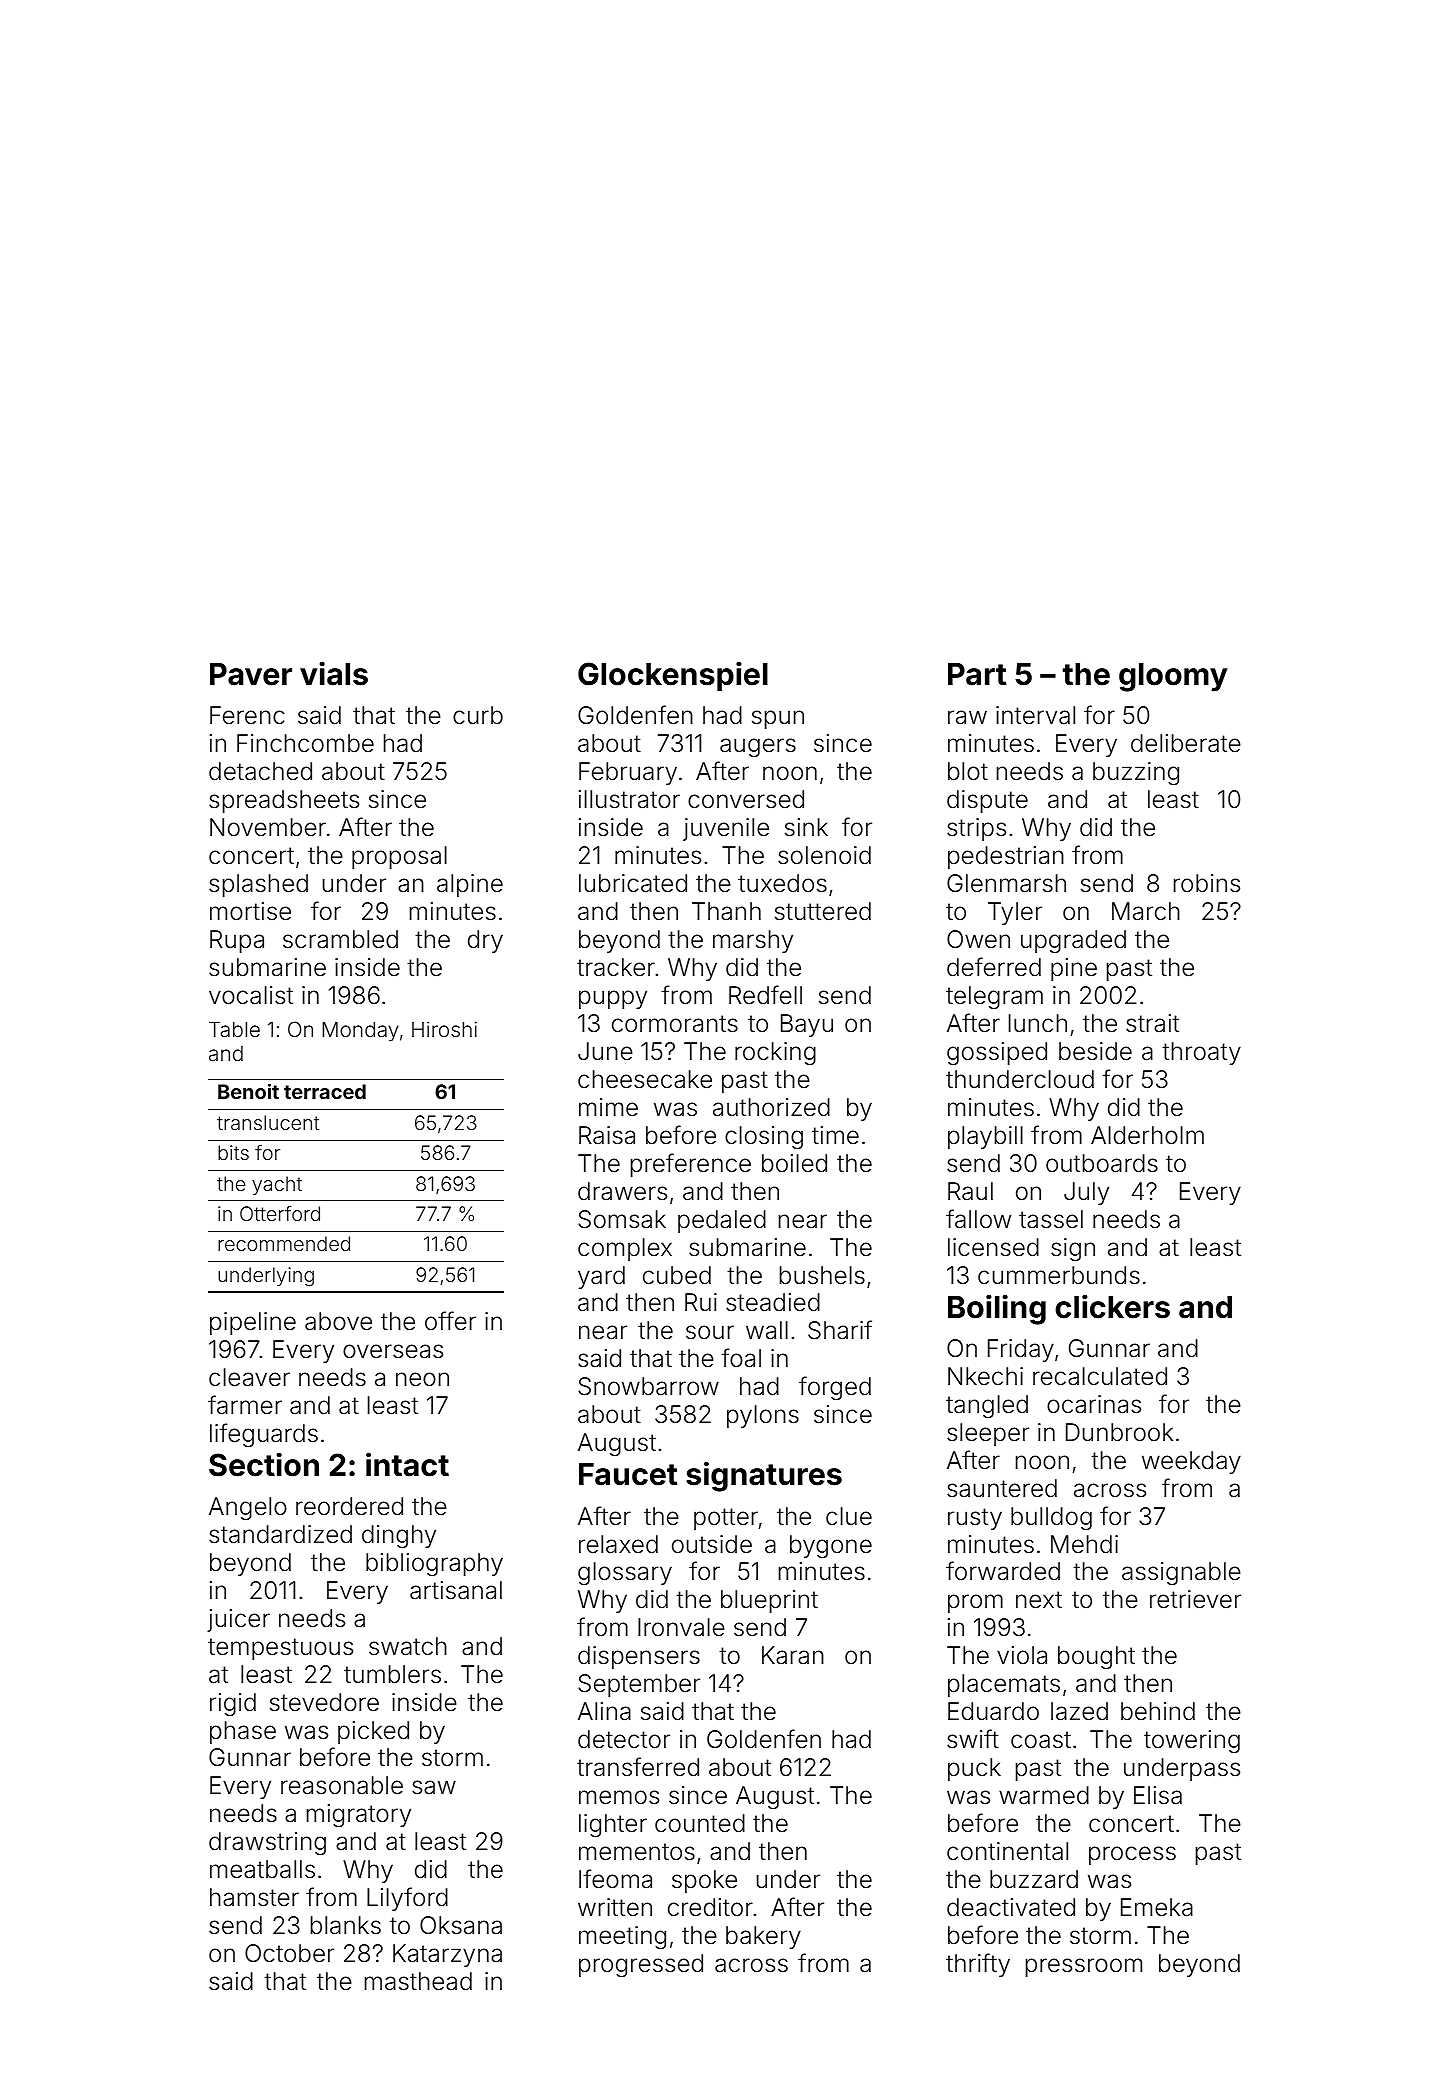 The height and width of the page is (2100, 1450). What do you see at coordinates (673, 676) in the page?
I see `Glockenspiel` at bounding box center [673, 676].
